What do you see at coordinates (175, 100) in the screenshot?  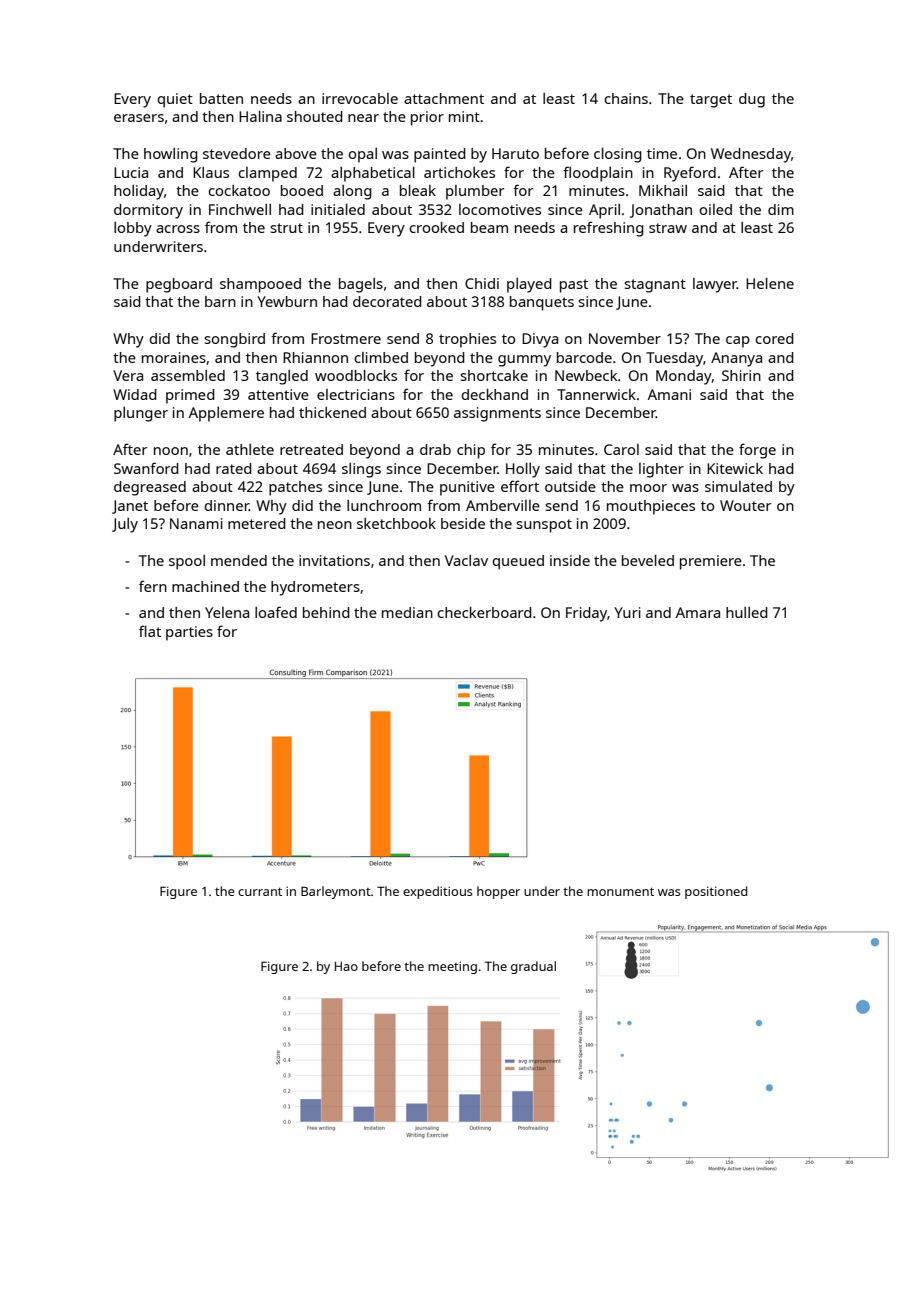 I see `quiet` at bounding box center [175, 100].
